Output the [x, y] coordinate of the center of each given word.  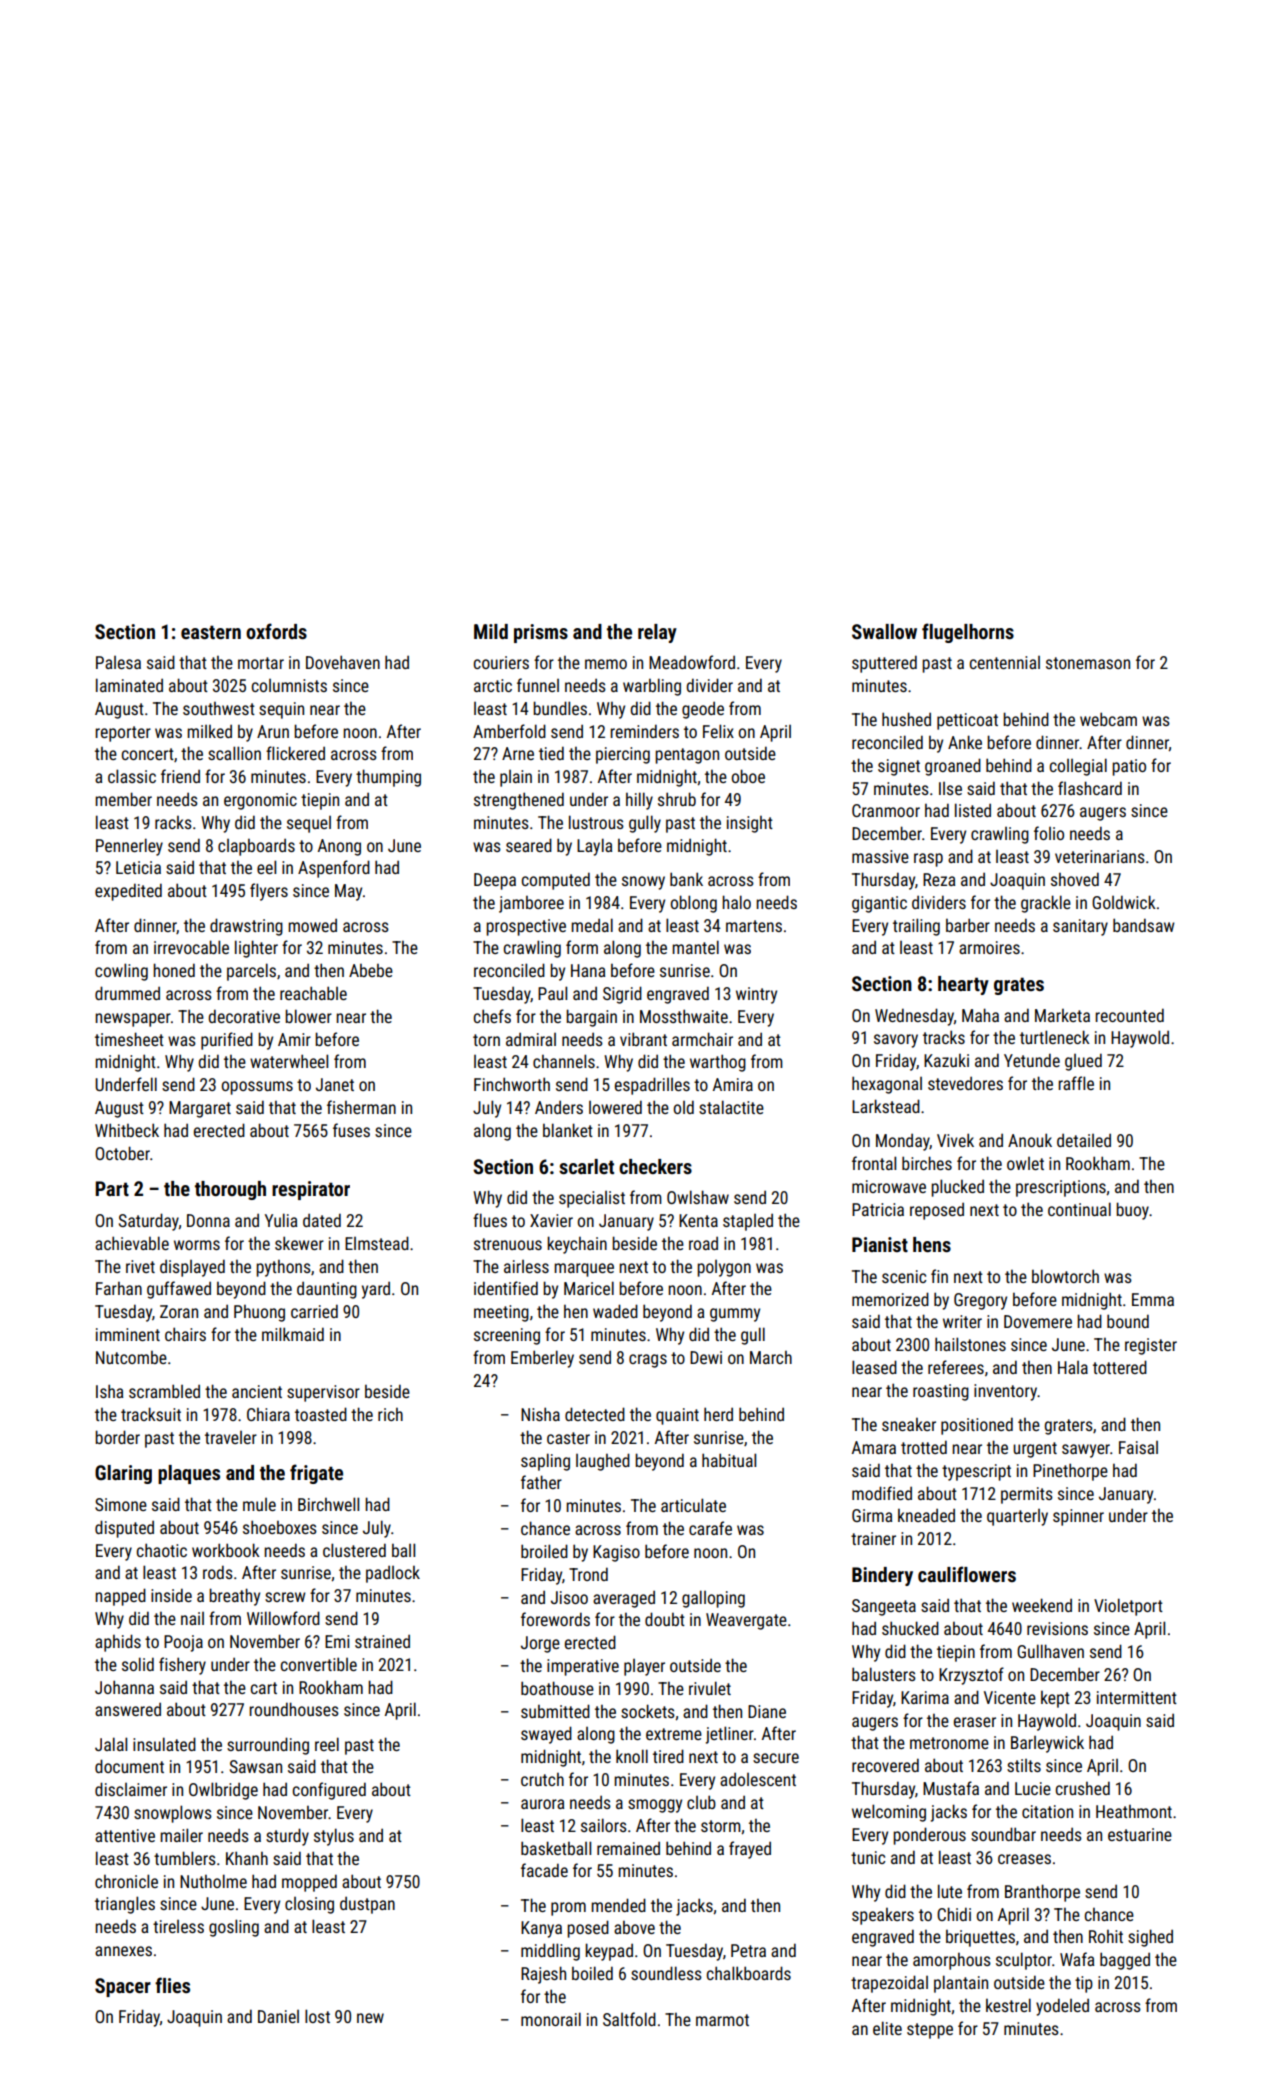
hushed [906, 719]
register [1151, 1346]
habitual [729, 1460]
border [117, 1437]
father [541, 1482]
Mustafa [951, 1788]
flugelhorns [968, 633]
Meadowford [692, 662]
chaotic [162, 1550]
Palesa [118, 662]
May [348, 892]
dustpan [367, 1905]
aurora [542, 1804]
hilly [639, 801]
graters [1069, 1427]
